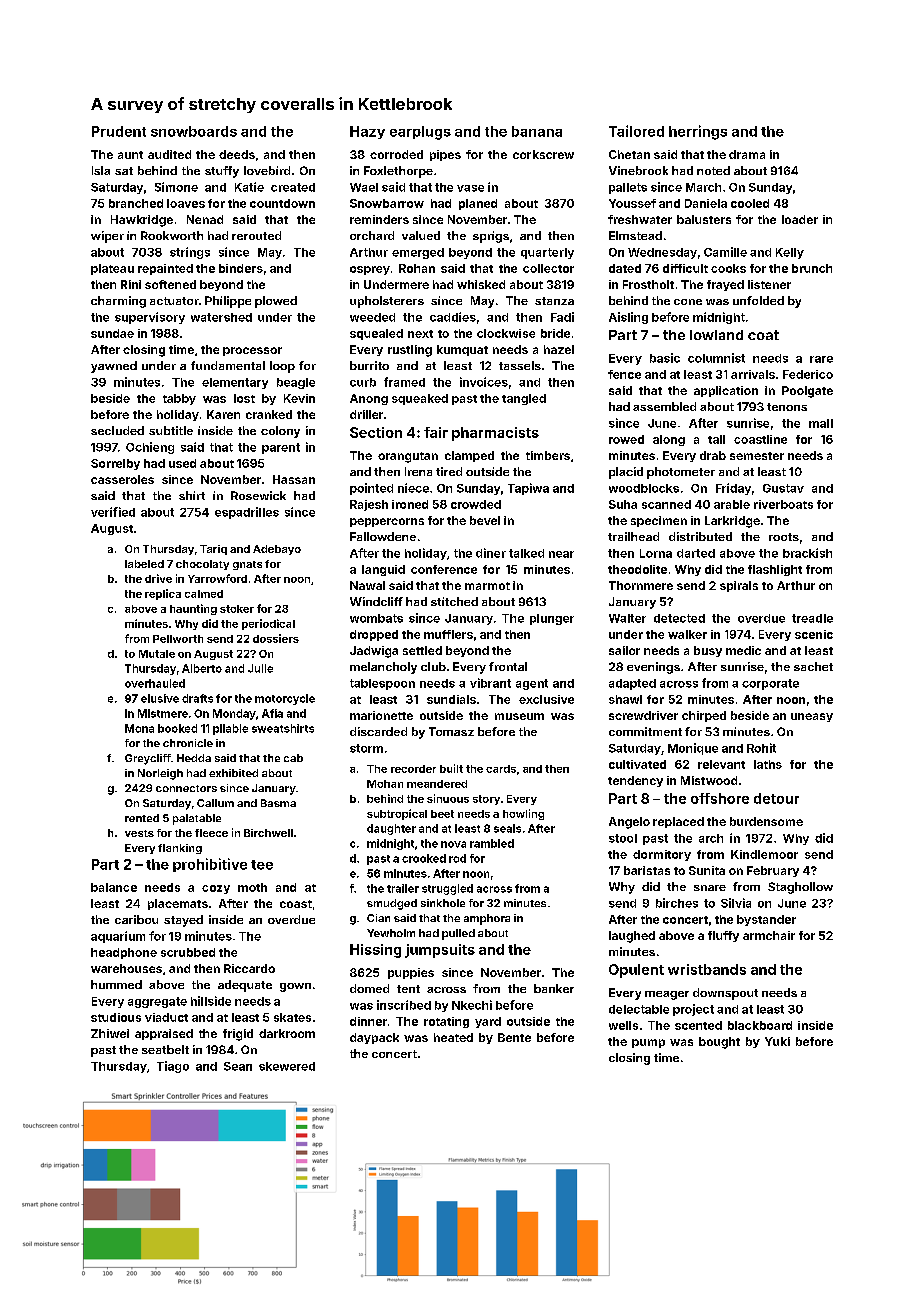 This page has width=924, height=1308. Describe the element at coordinates (800, 888) in the page. I see `Staghollow` at that location.
